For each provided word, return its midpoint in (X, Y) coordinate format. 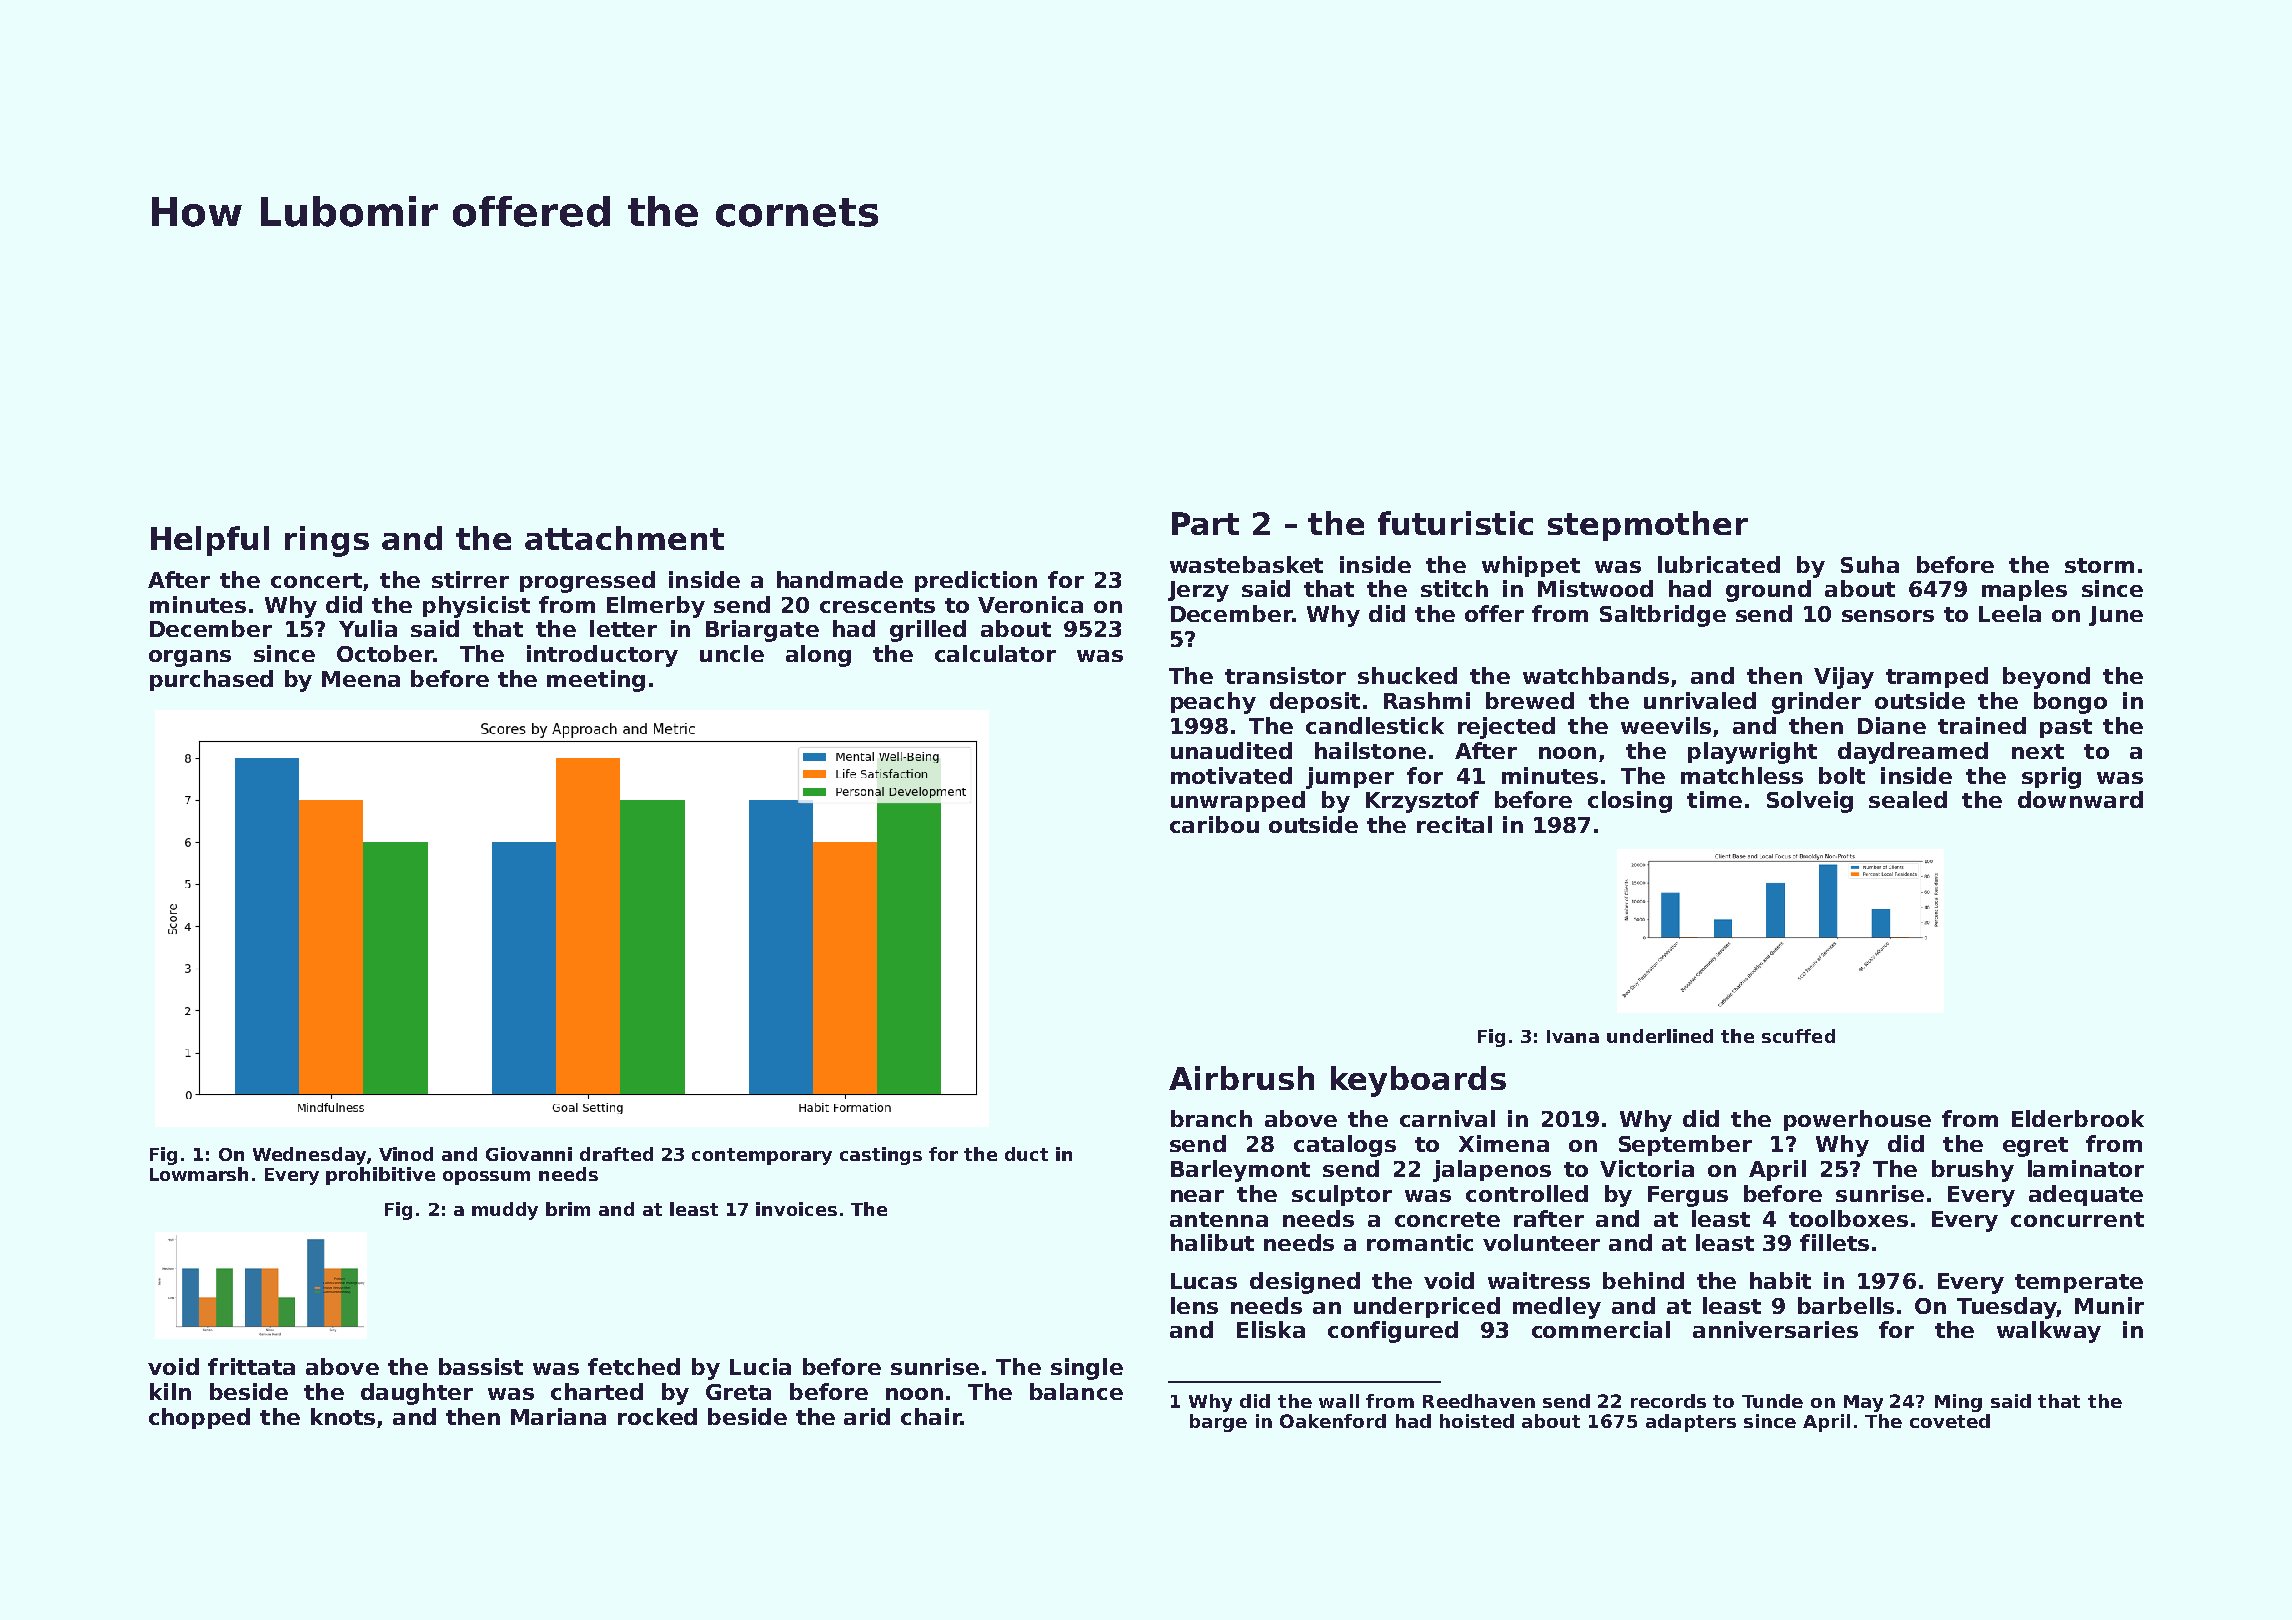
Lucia (760, 1366)
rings (327, 541)
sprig (2051, 778)
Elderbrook (2078, 1118)
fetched (634, 1366)
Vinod (406, 1154)
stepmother (1648, 526)
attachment (624, 538)
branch (1211, 1118)
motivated (1231, 775)
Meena (361, 679)
